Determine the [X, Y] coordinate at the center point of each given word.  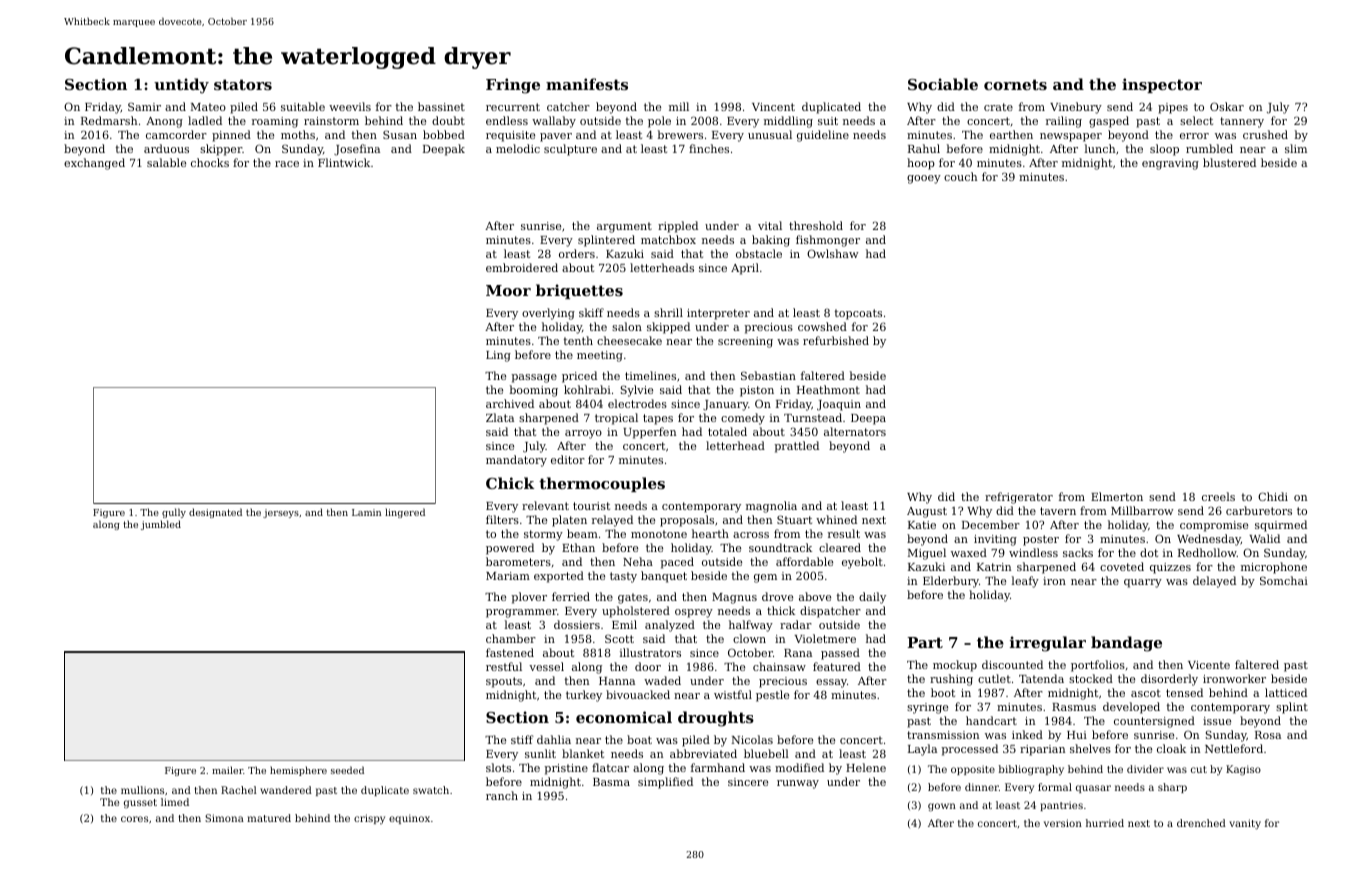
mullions [142, 790]
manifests [587, 84]
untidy [181, 86]
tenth [578, 340]
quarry [1143, 583]
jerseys [281, 513]
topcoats [858, 314]
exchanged [94, 164]
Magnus [734, 598]
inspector [1162, 85]
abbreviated [703, 753]
